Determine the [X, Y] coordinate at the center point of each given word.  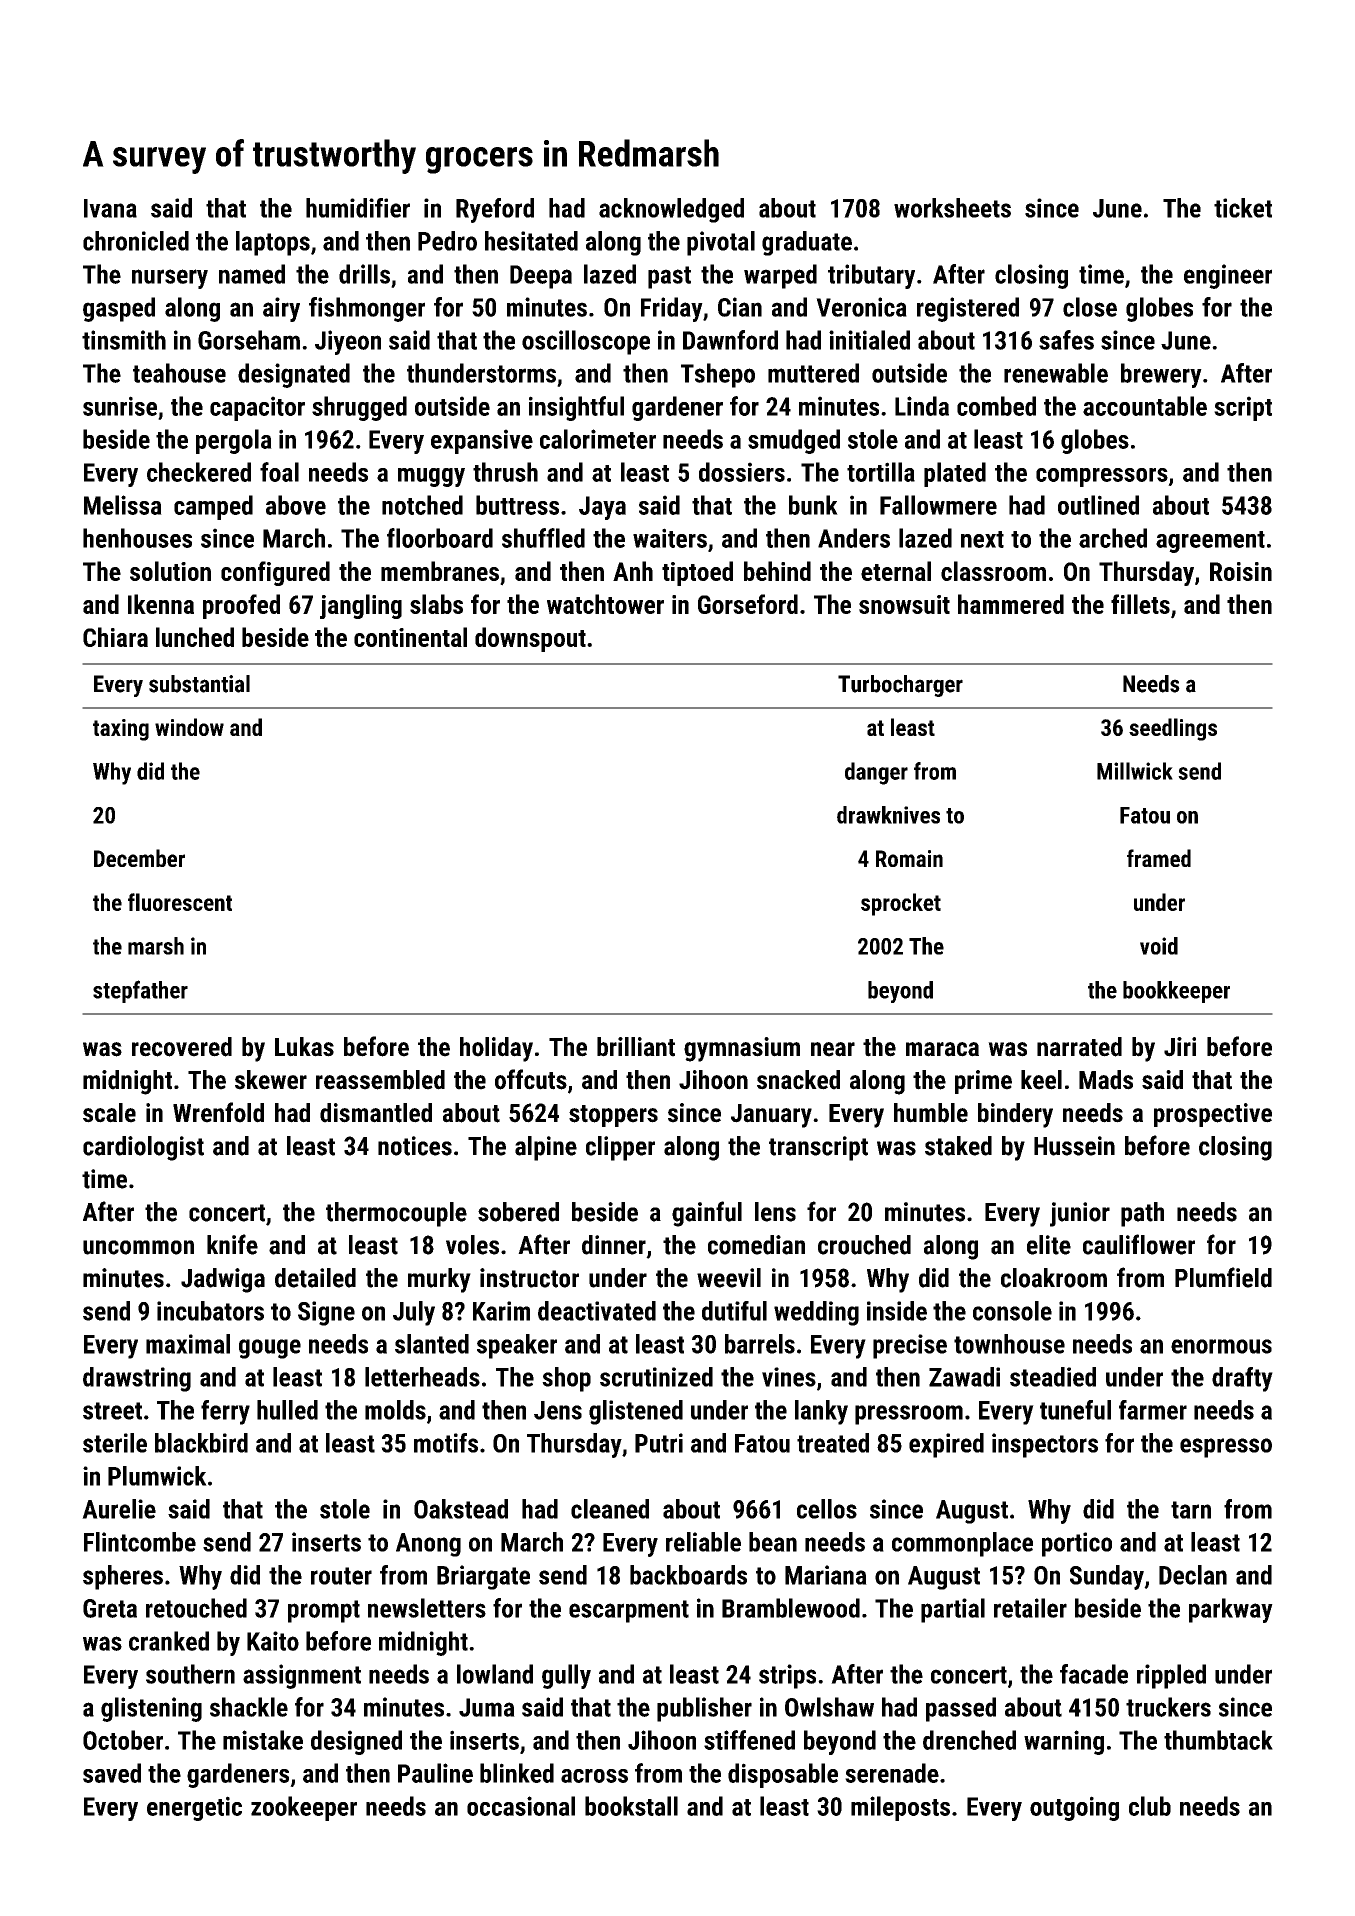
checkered [199, 472]
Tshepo [718, 375]
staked [958, 1146]
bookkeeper [1176, 992]
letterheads [422, 1377]
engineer [1228, 276]
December [139, 858]
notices [415, 1146]
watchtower [605, 604]
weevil [729, 1278]
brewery [1161, 375]
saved [112, 1773]
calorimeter [598, 439]
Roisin [1241, 571]
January [771, 1116]
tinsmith [124, 340]
